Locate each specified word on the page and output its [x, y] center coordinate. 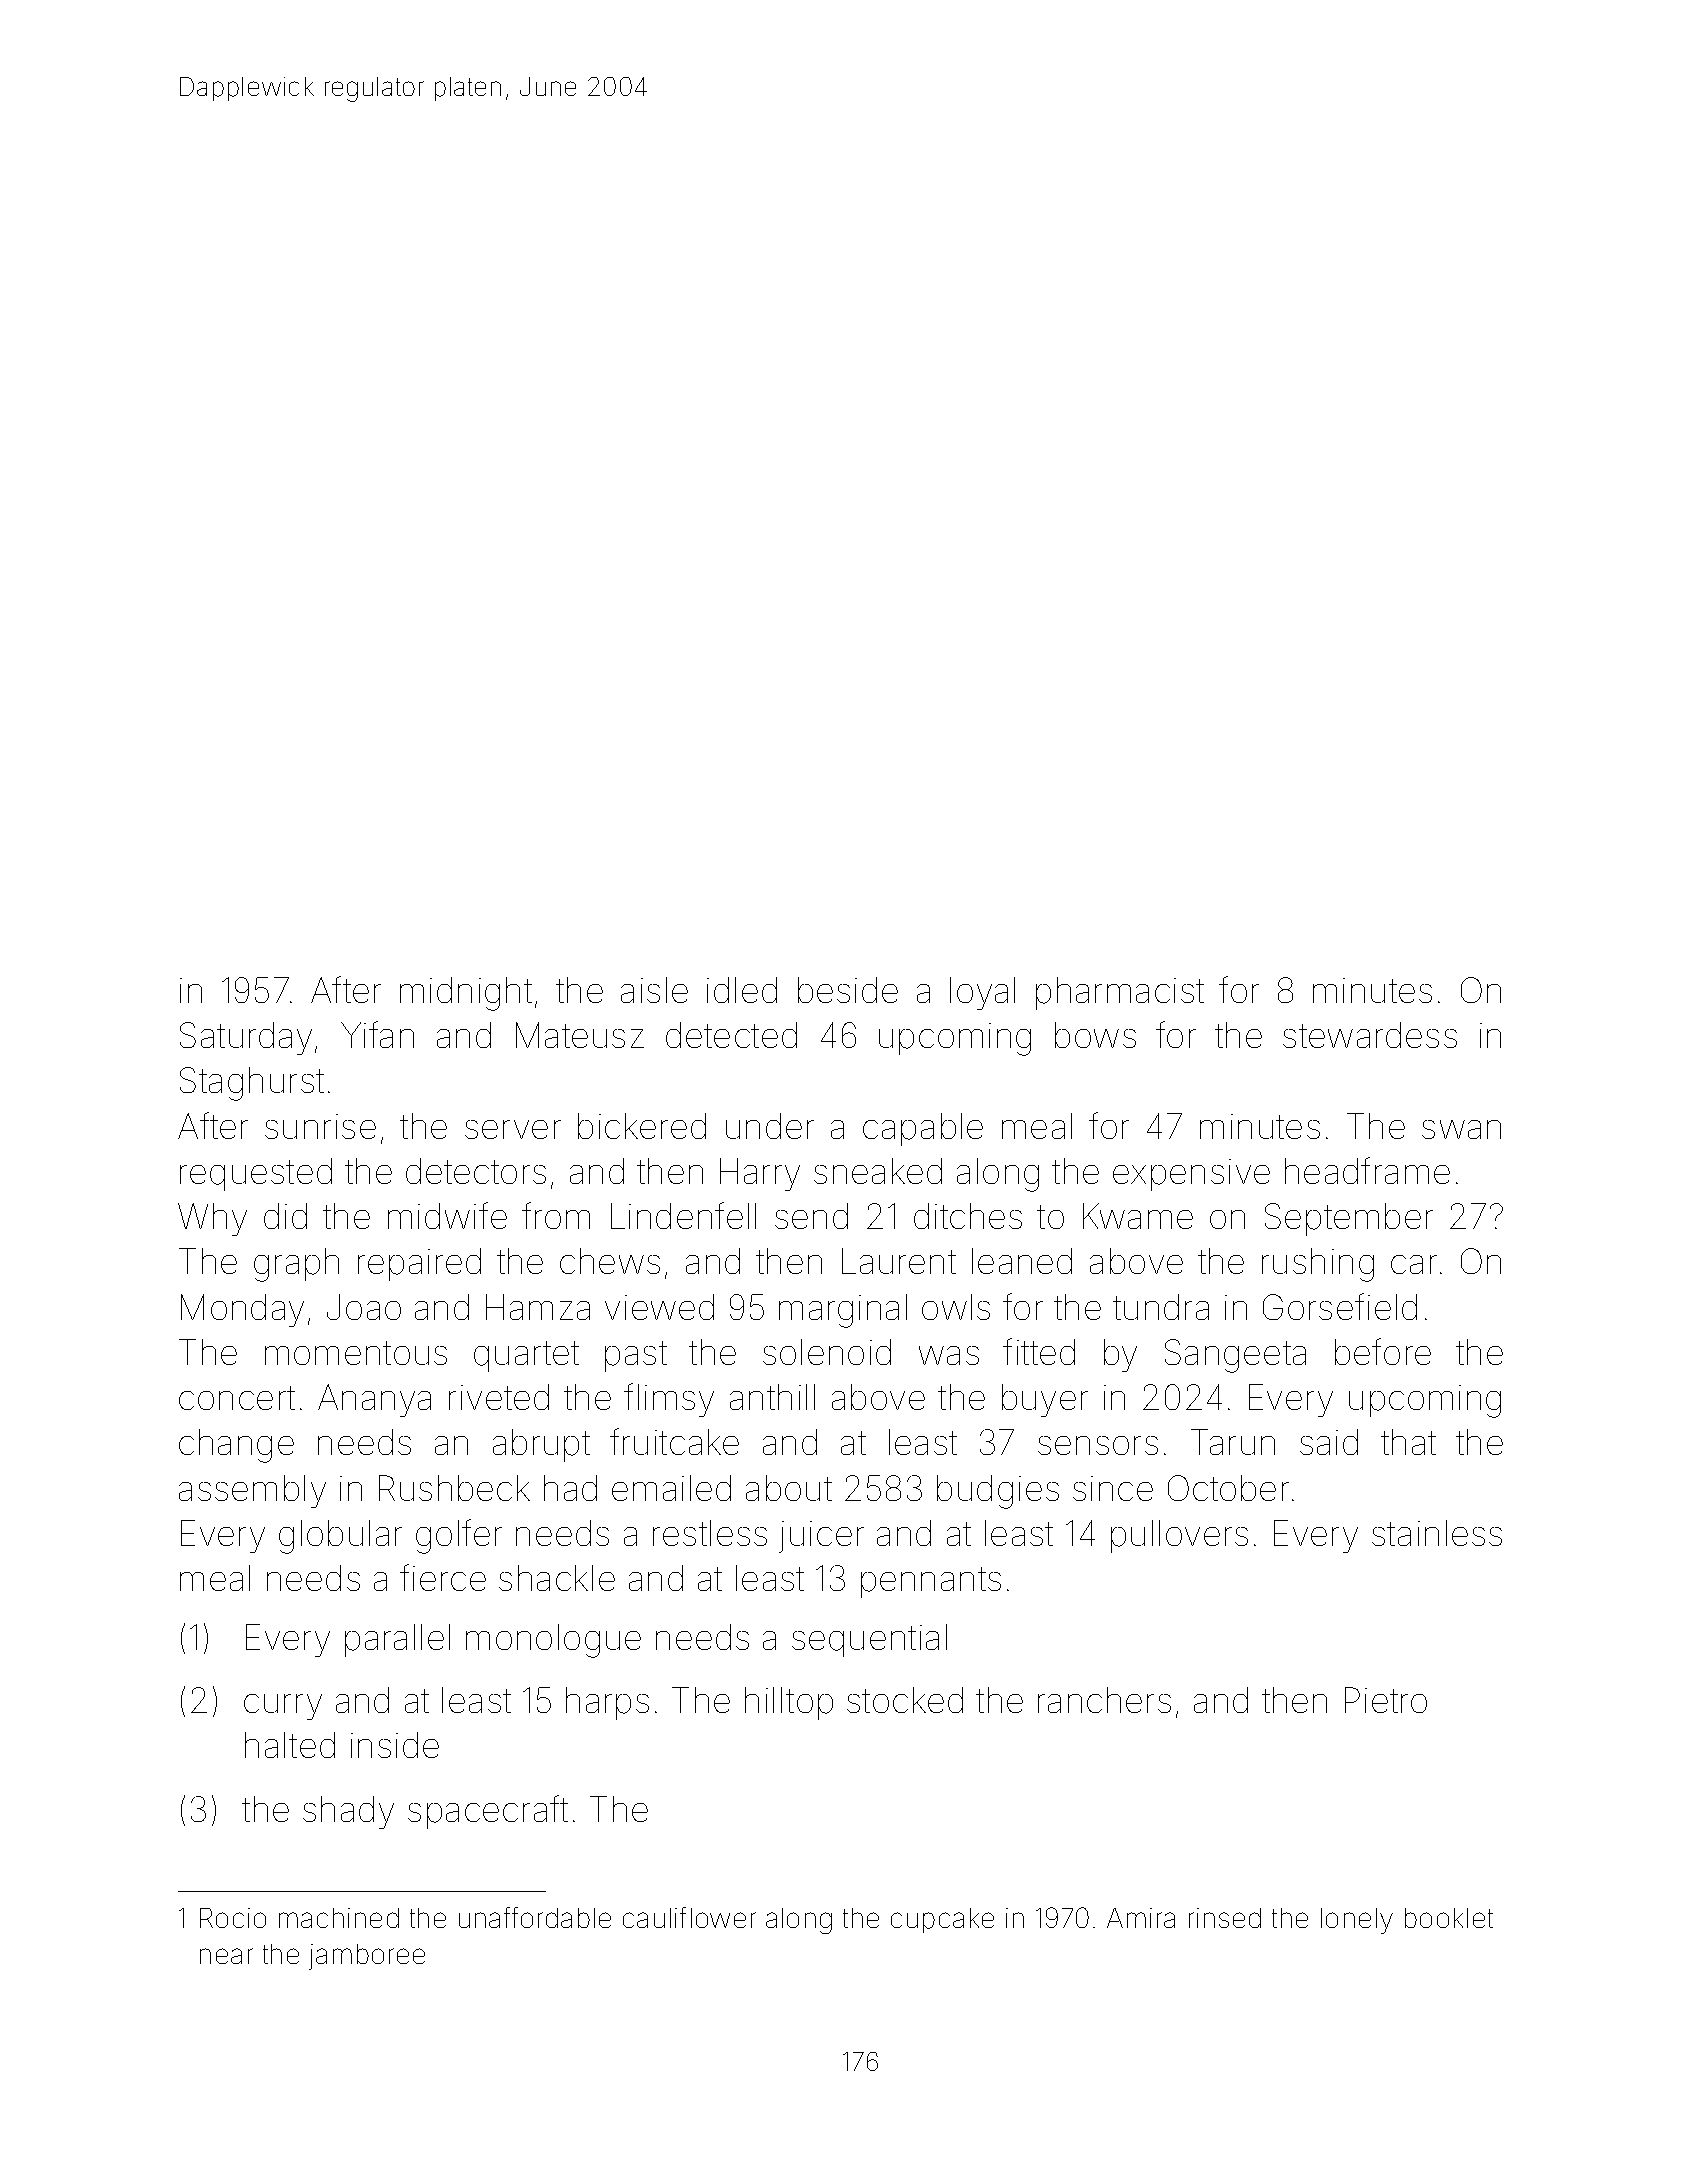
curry [283, 1707]
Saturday [246, 1038]
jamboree [367, 1957]
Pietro [1386, 1700]
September [1349, 1219]
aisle [654, 990]
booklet [1449, 1918]
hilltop [789, 1703]
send [811, 1216]
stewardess [1370, 1035]
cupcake [942, 1920]
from [556, 1215]
